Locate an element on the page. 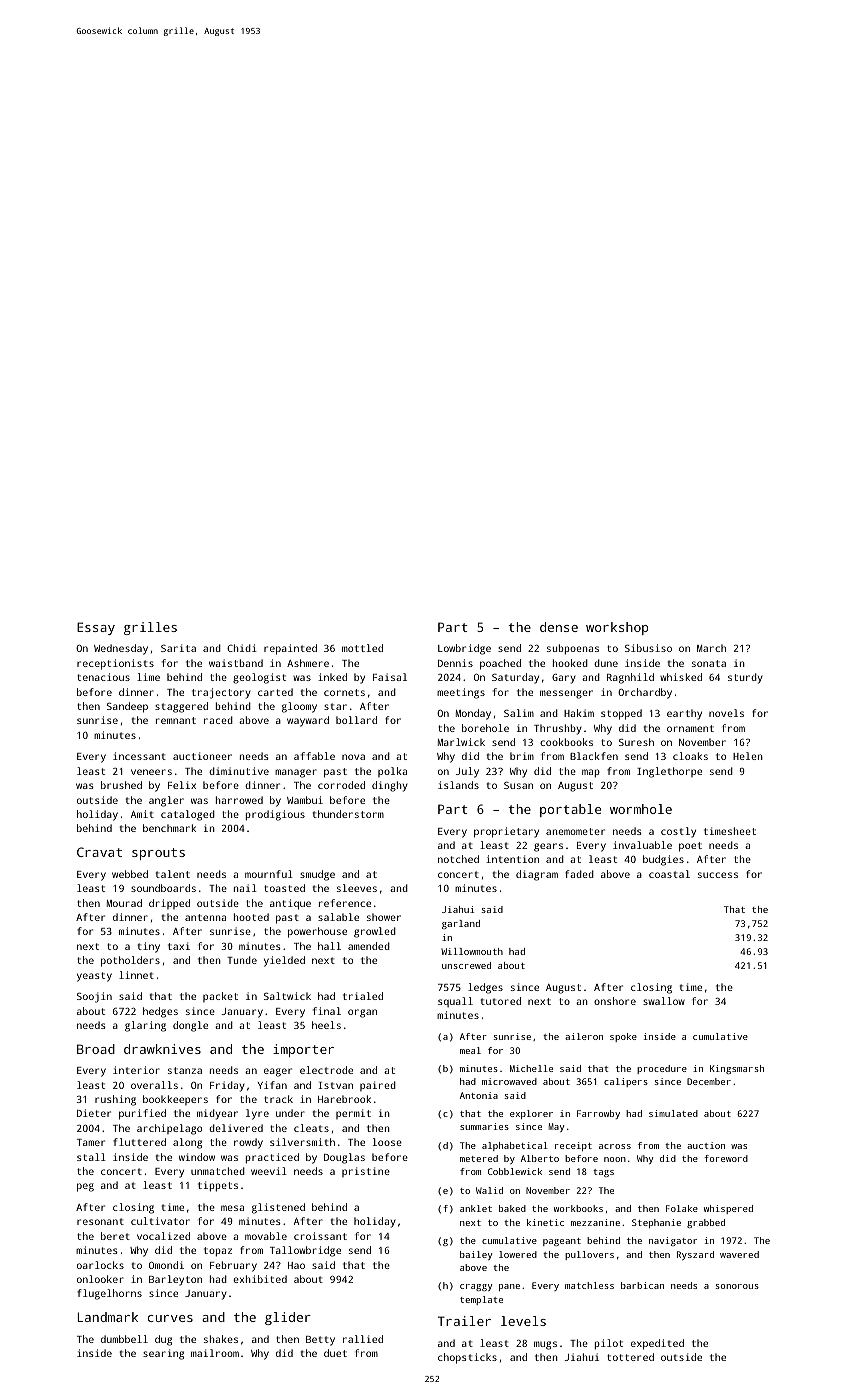 This document has height=1400, width=849. noon is located at coordinates (615, 1159).
